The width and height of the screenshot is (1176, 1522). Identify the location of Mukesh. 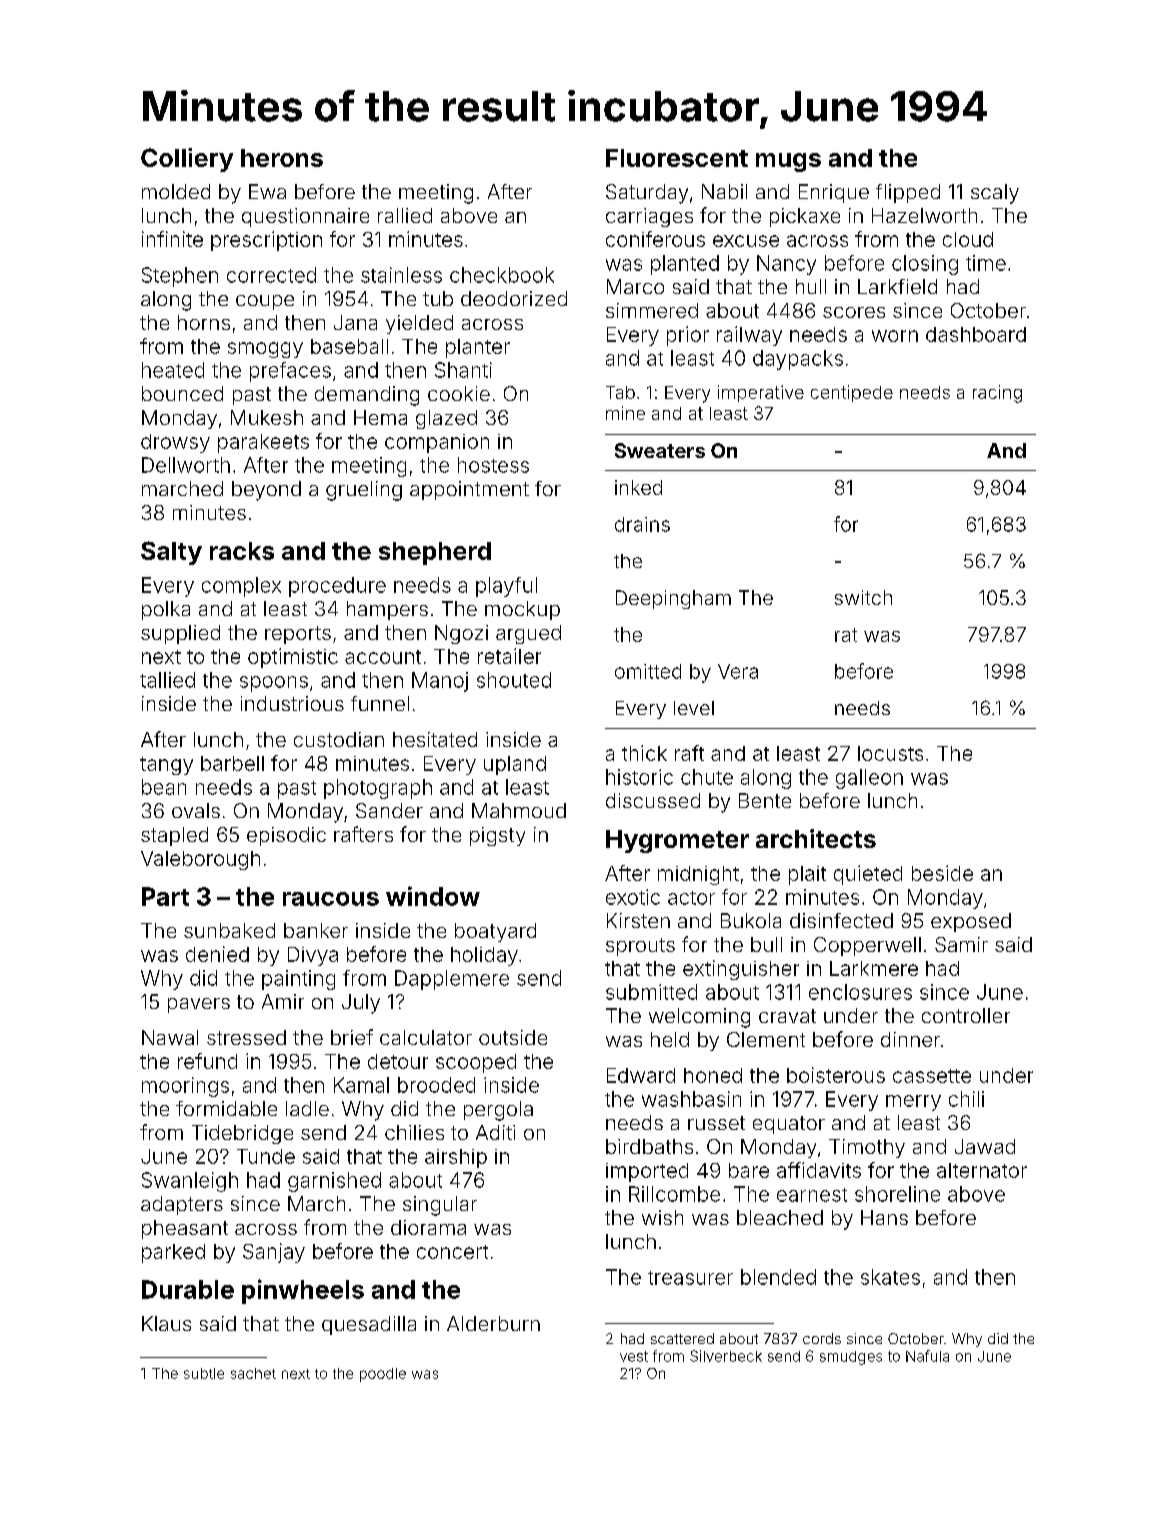
(267, 417).
